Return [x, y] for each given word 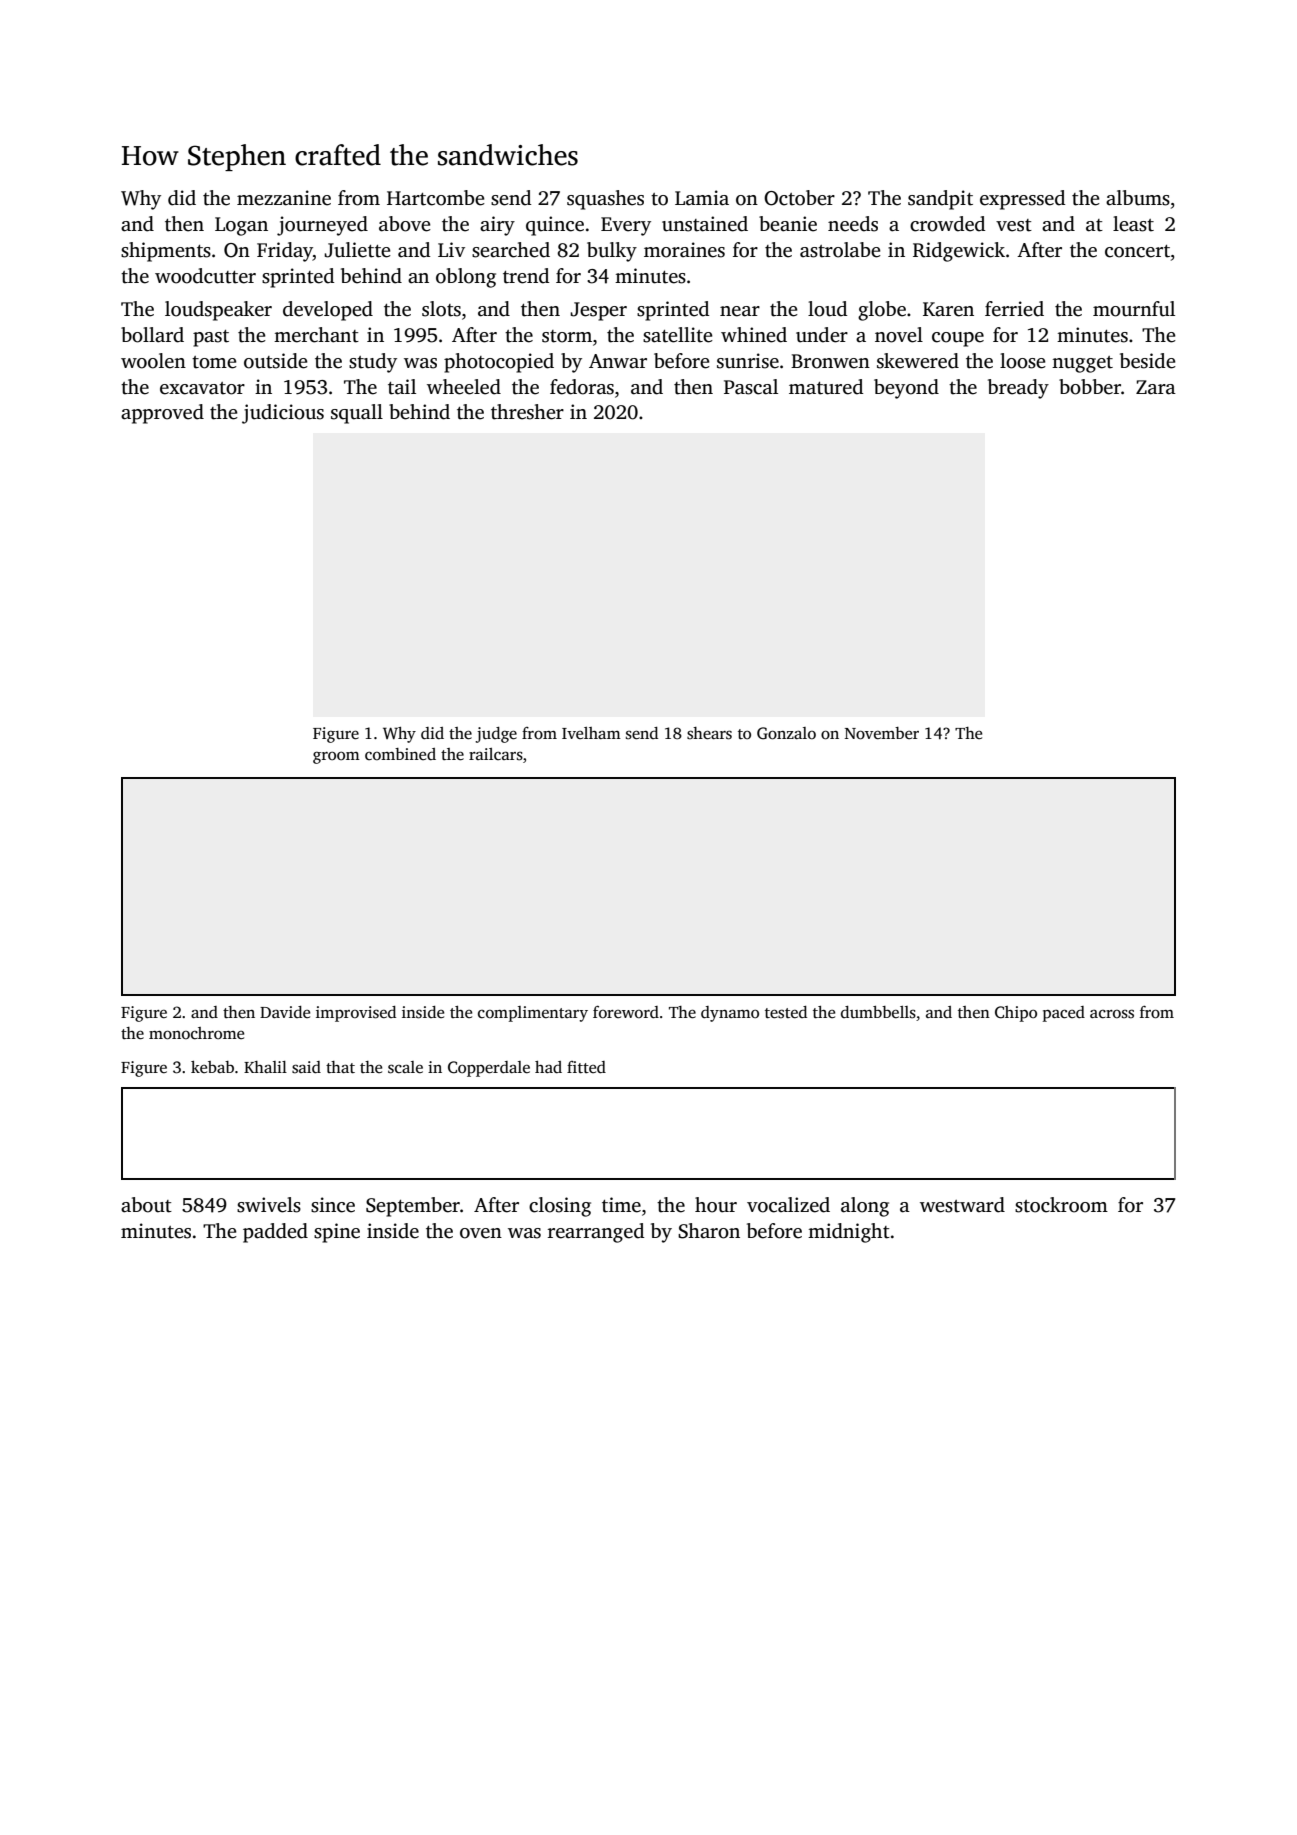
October [799, 198]
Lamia [702, 198]
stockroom [1061, 1205]
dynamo [730, 1014]
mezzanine [284, 198]
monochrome [196, 1033]
